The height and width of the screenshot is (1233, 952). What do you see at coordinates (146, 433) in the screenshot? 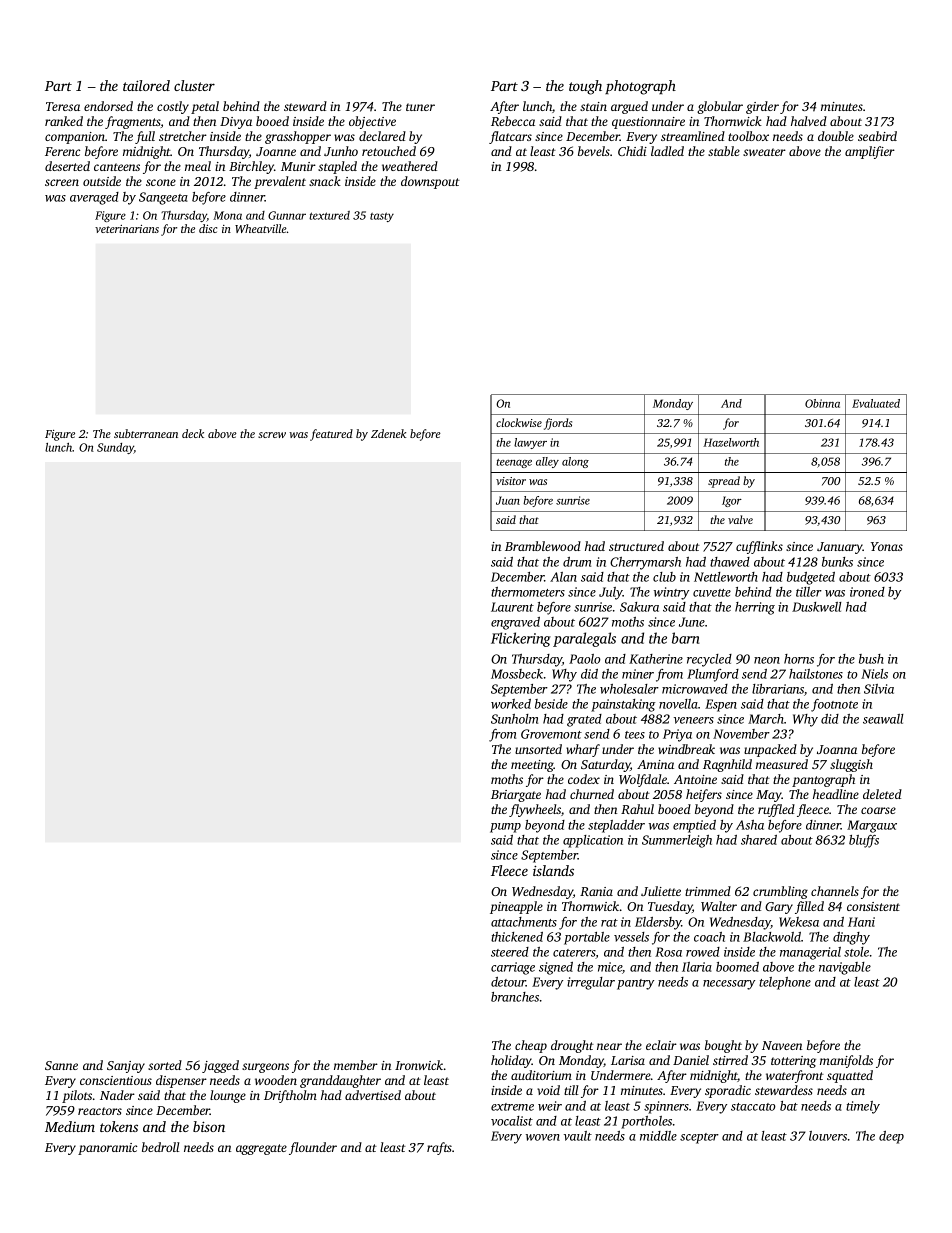
I see `subterranean` at bounding box center [146, 433].
